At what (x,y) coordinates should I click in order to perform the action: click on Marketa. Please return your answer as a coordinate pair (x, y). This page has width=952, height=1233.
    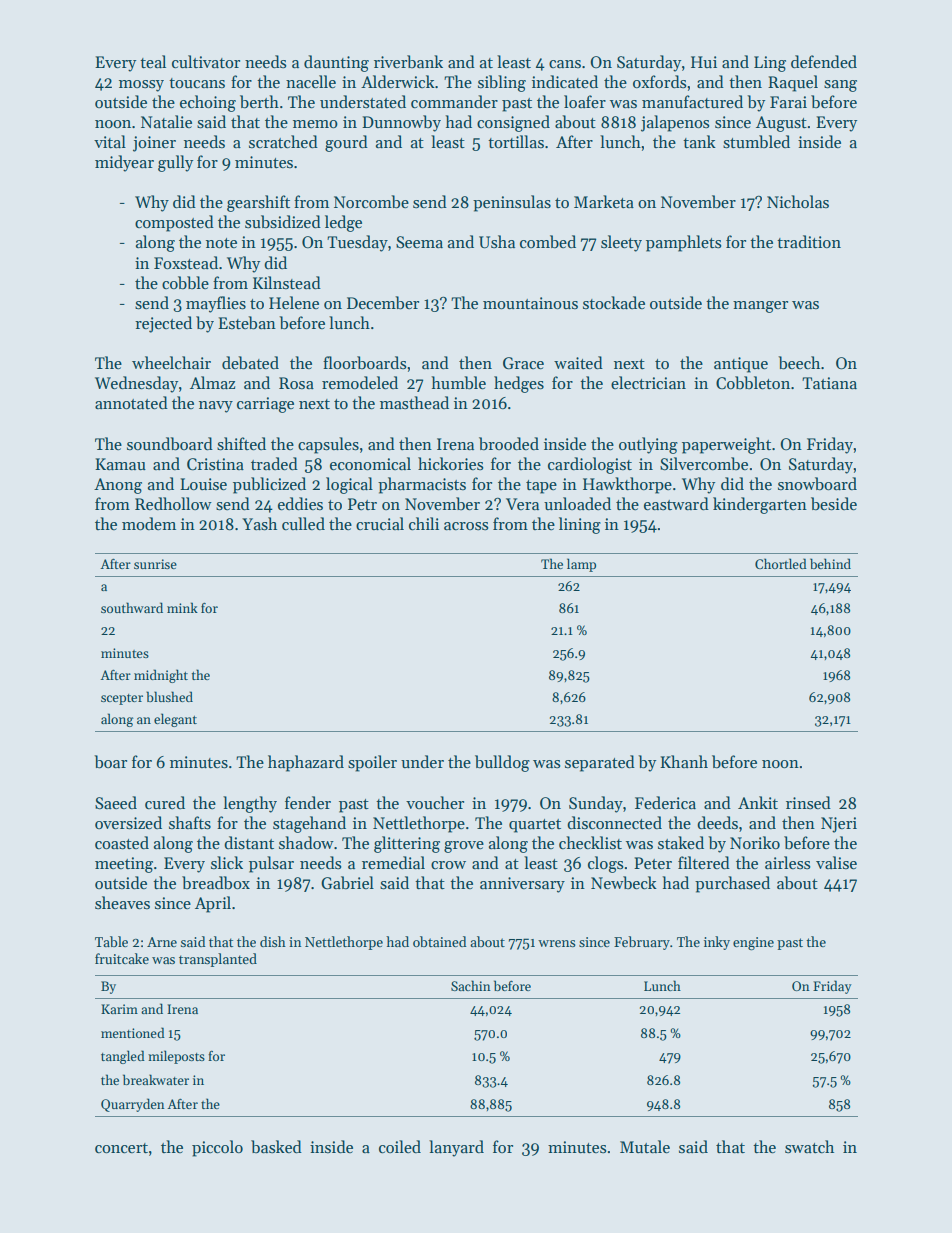
    Looking at the image, I should click on (604, 201).
